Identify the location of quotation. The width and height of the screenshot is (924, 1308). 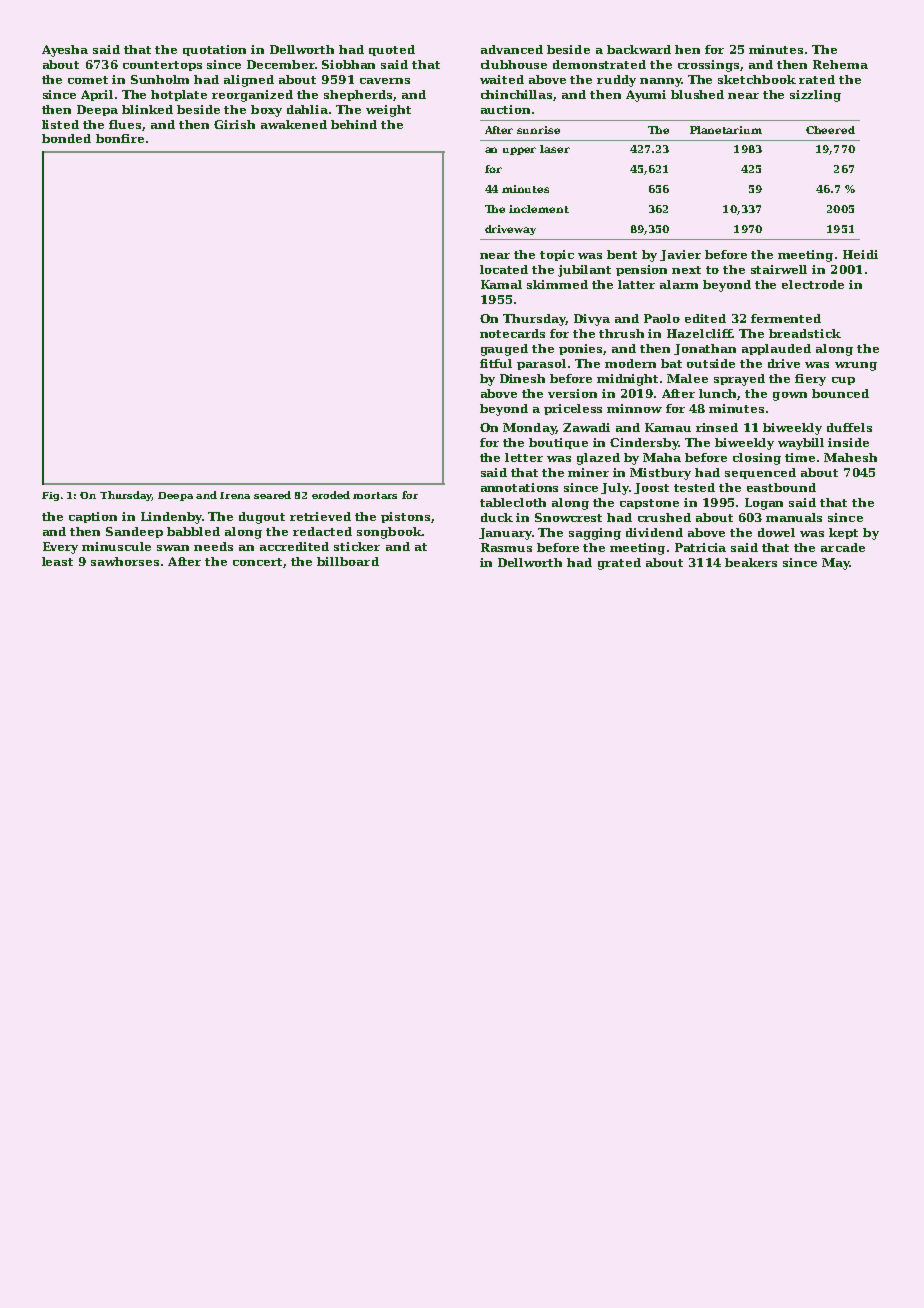
(214, 50).
